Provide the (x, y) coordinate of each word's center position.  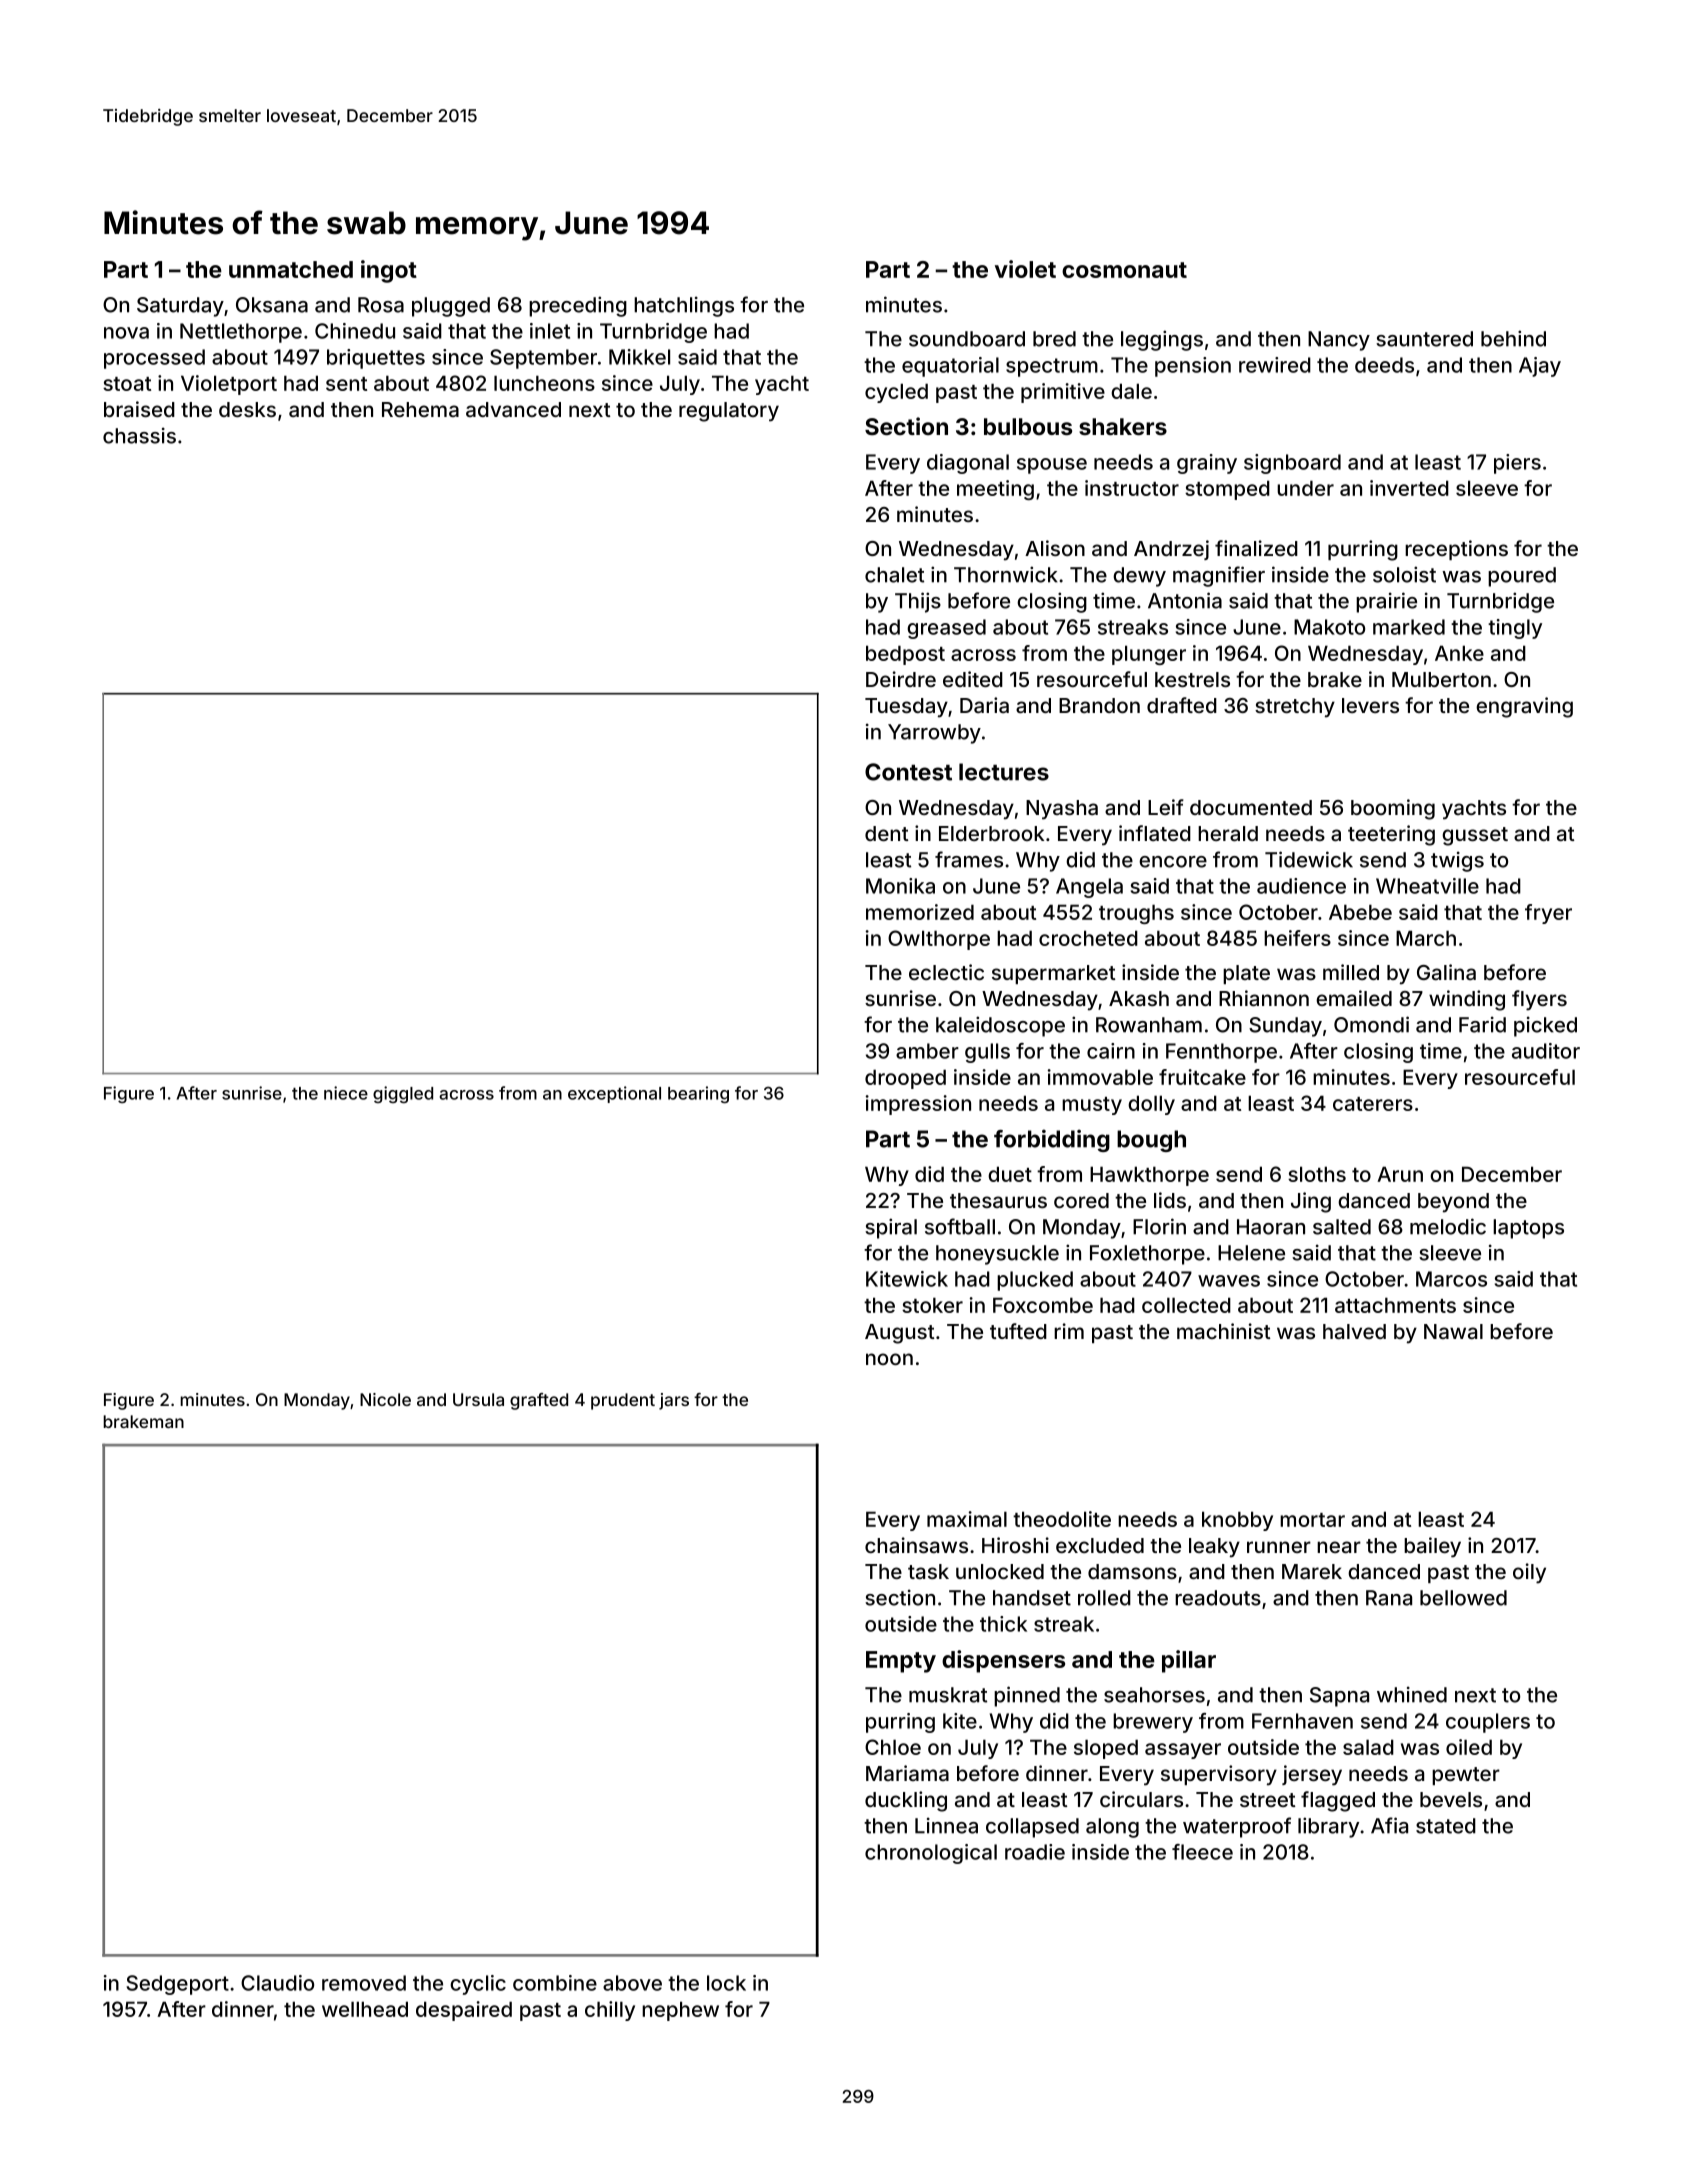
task (928, 1571)
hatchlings (684, 306)
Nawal (1453, 1331)
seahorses (1154, 1695)
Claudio (277, 1983)
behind (1513, 338)
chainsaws (916, 1545)
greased (946, 629)
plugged (451, 307)
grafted (539, 1401)
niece (346, 1093)
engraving (1524, 707)
